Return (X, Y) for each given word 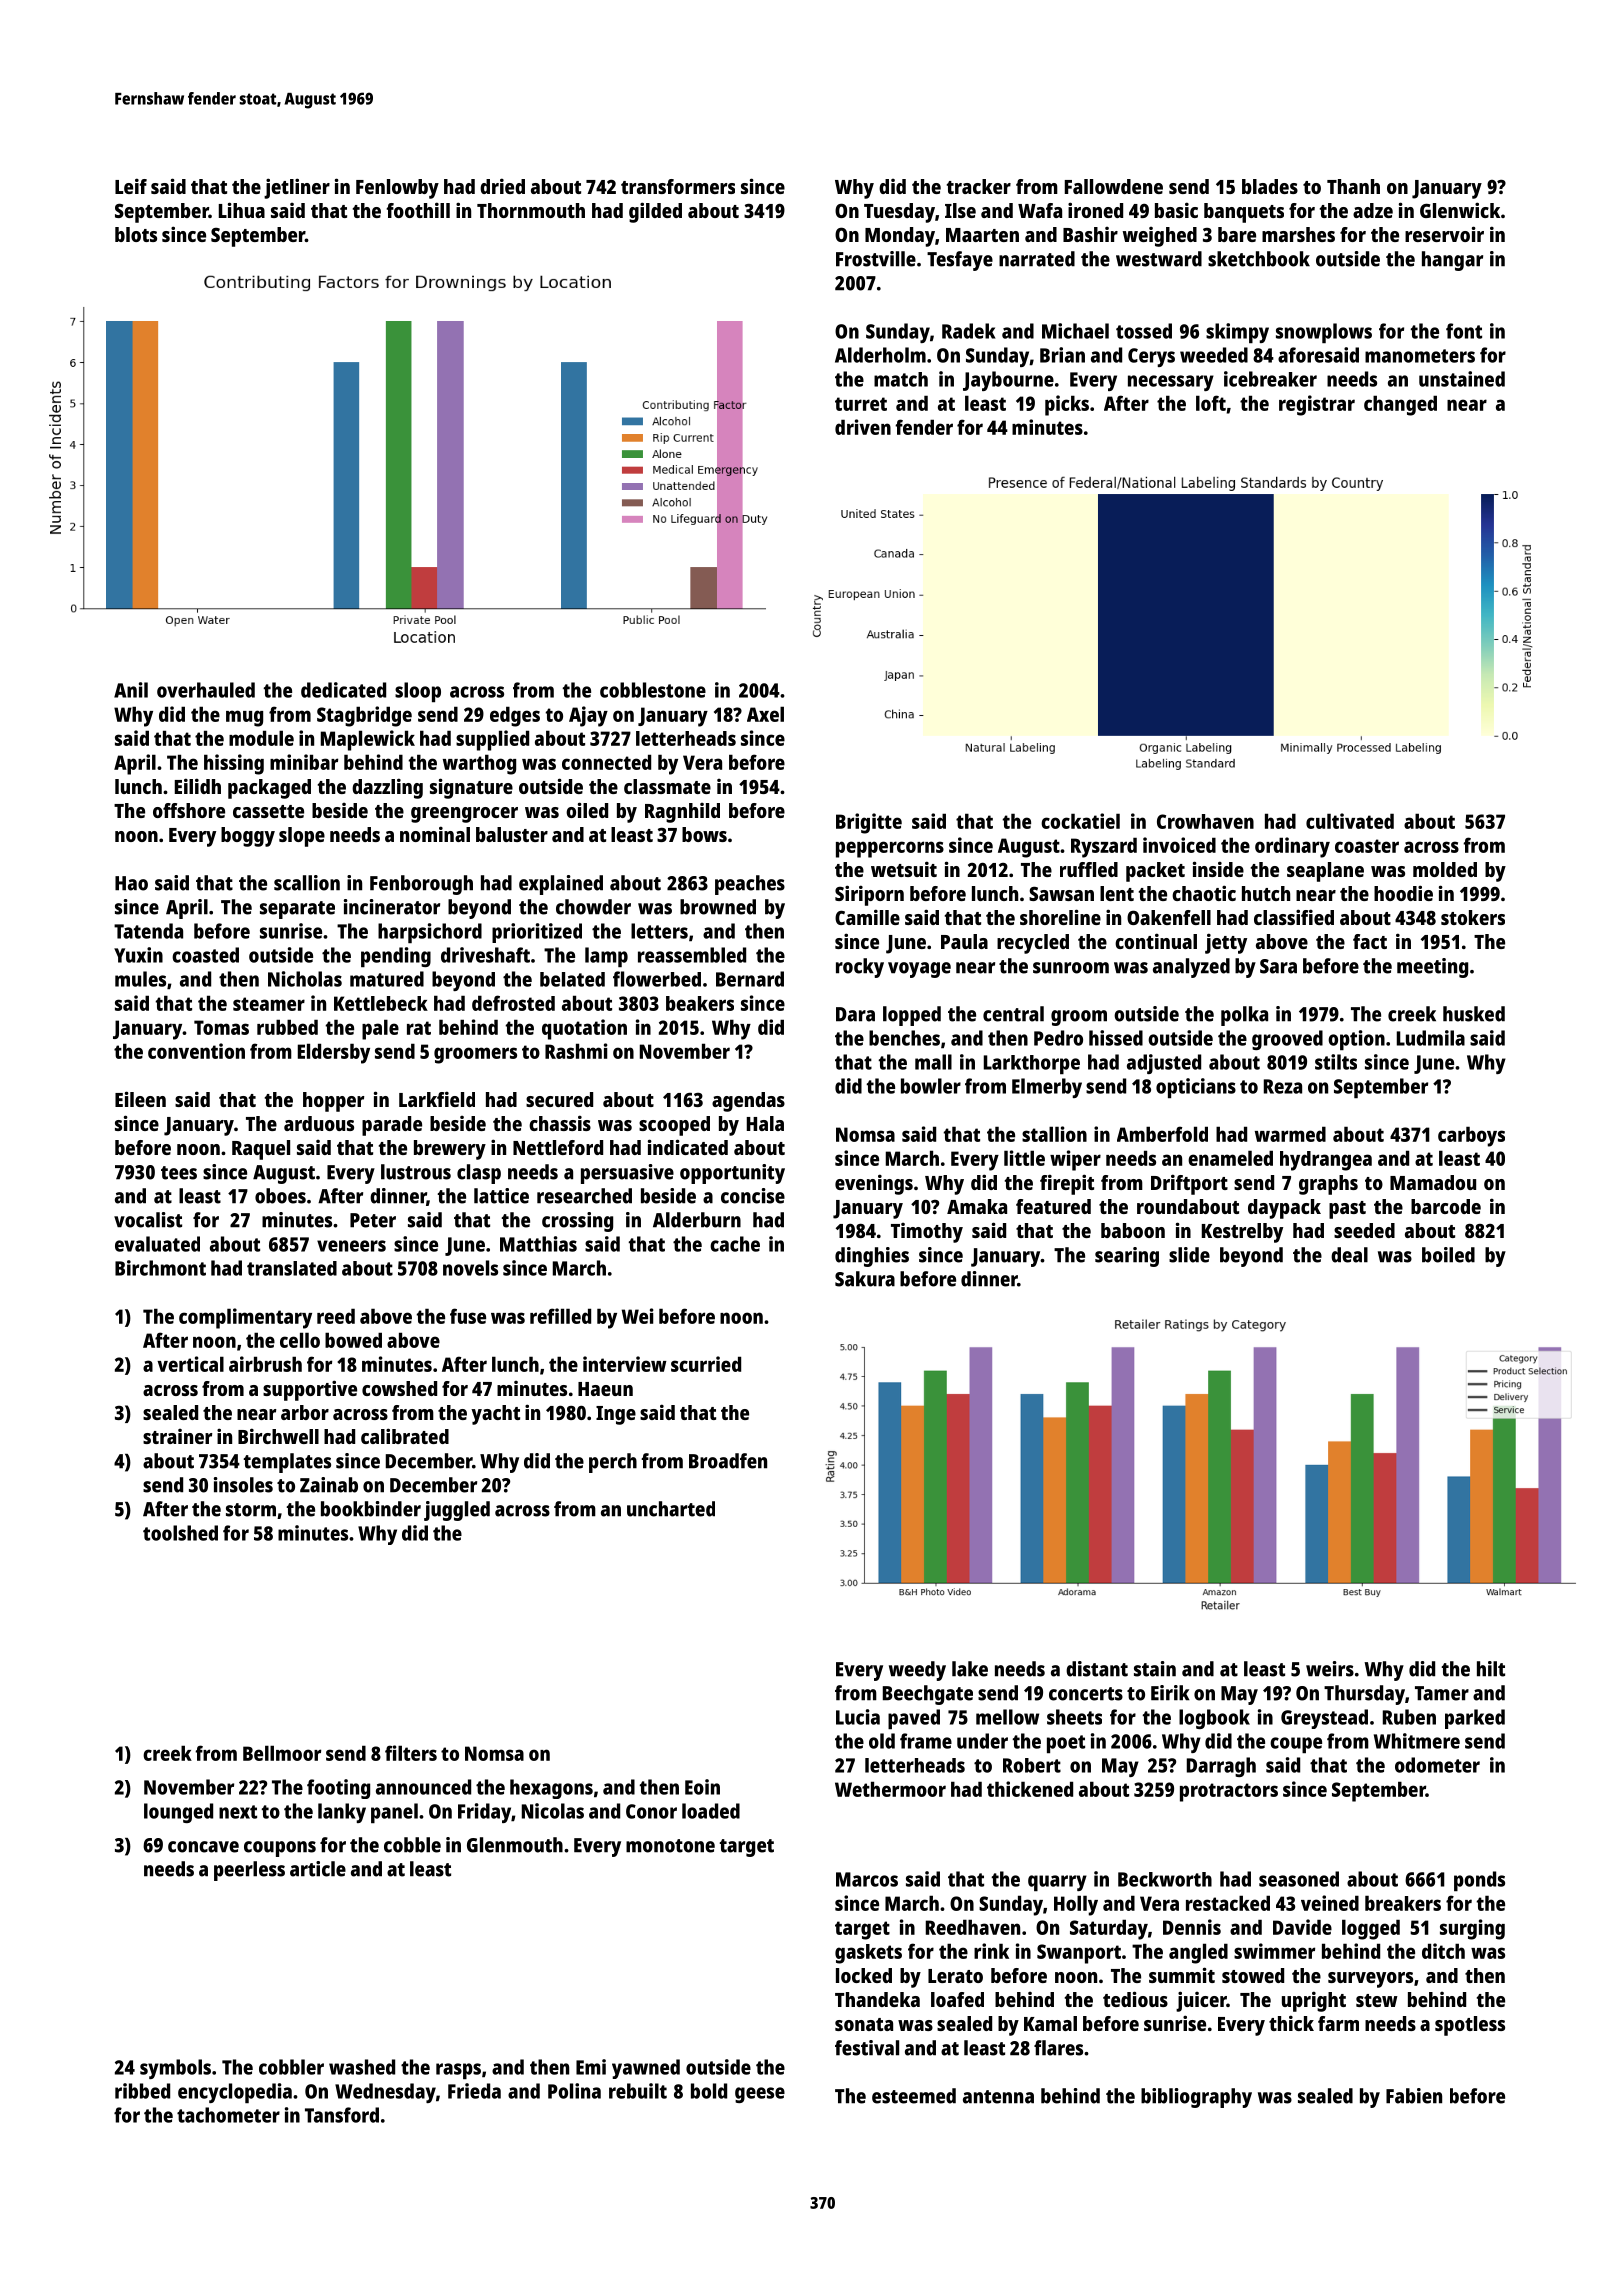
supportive (310, 1390)
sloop (418, 692)
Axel (765, 714)
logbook (1214, 1719)
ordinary (1292, 847)
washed (362, 2067)
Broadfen (728, 1461)
